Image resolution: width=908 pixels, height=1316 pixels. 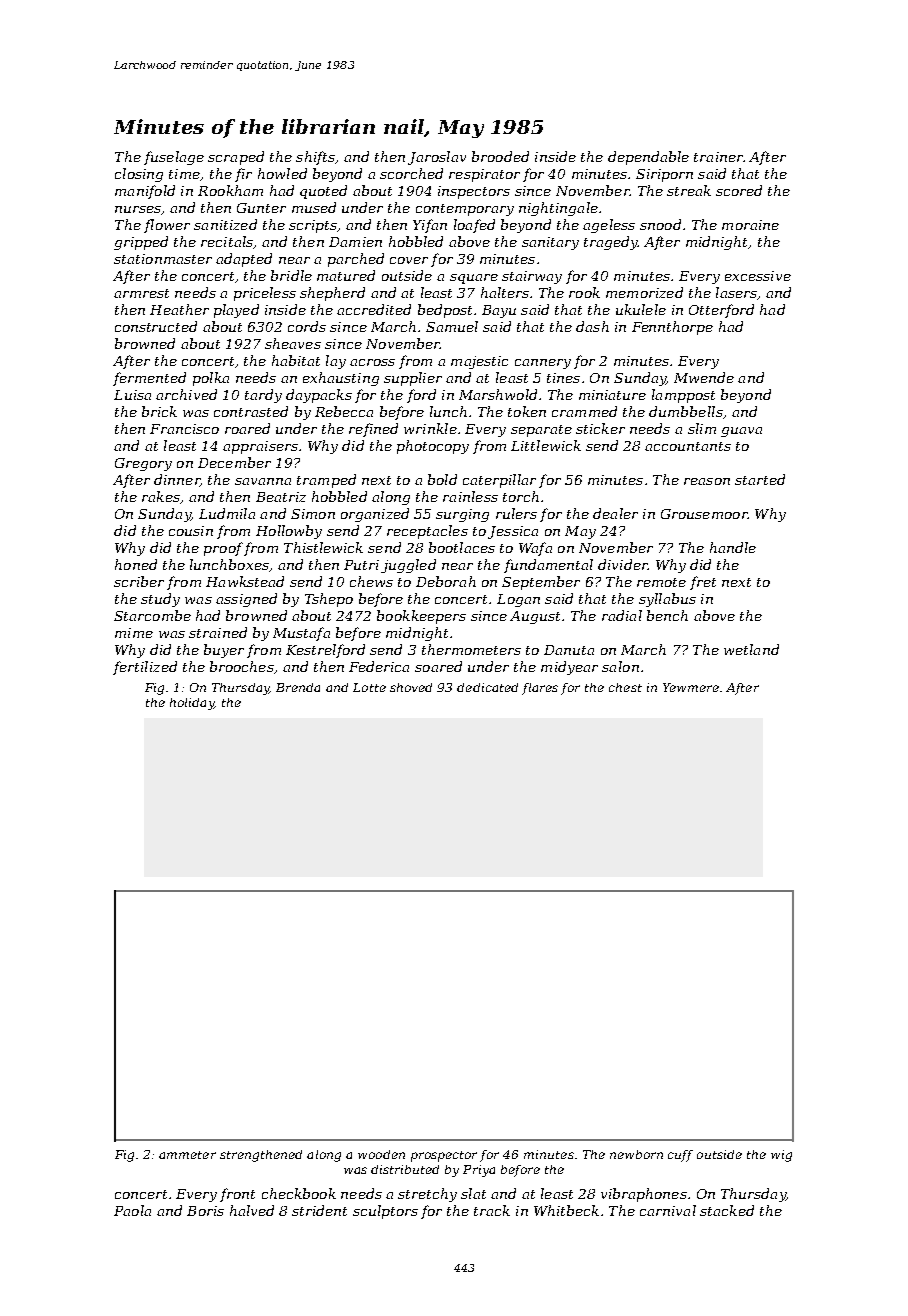 What do you see at coordinates (411, 687) in the image?
I see `shoved` at bounding box center [411, 687].
